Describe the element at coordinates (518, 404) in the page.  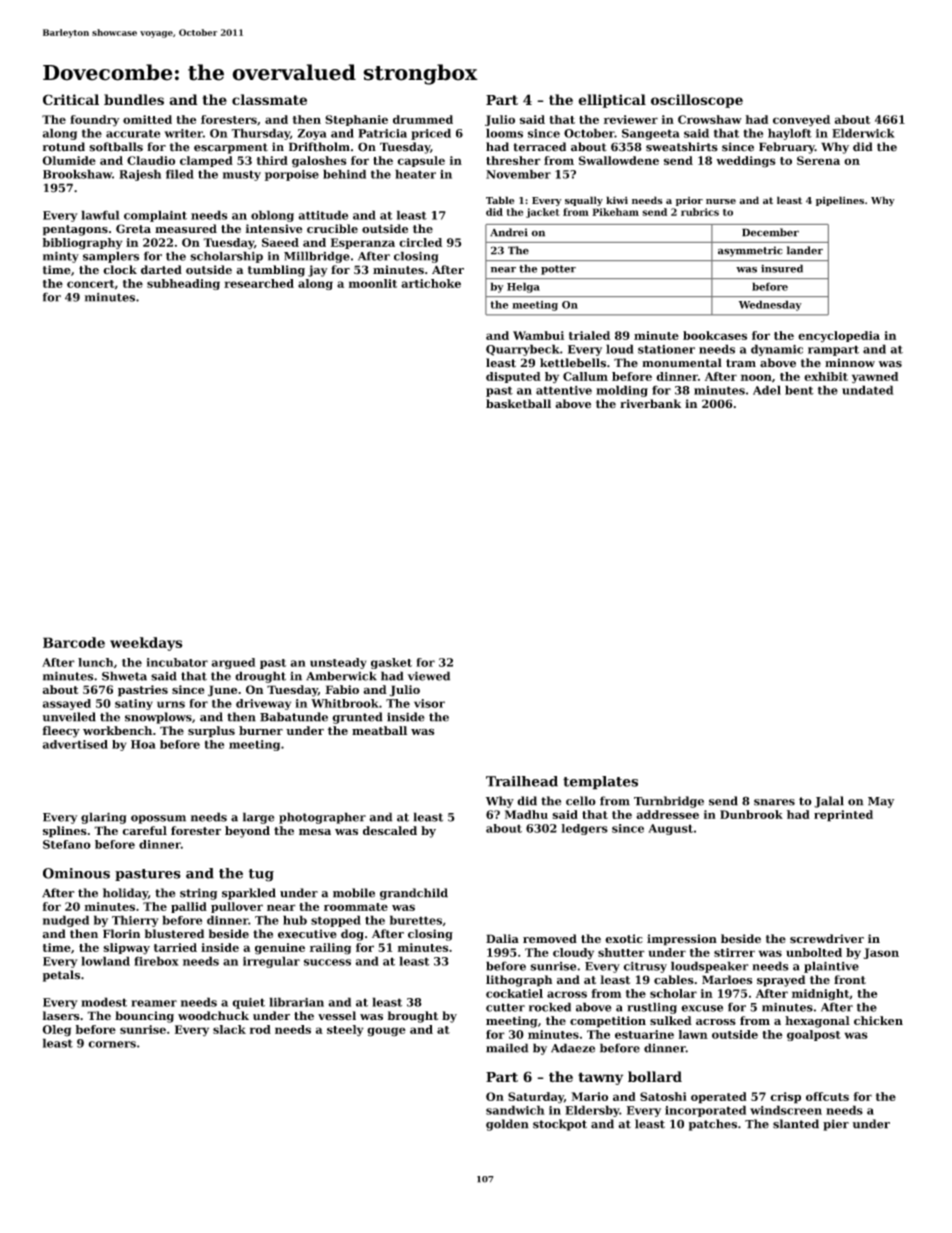
I see `basketball` at that location.
